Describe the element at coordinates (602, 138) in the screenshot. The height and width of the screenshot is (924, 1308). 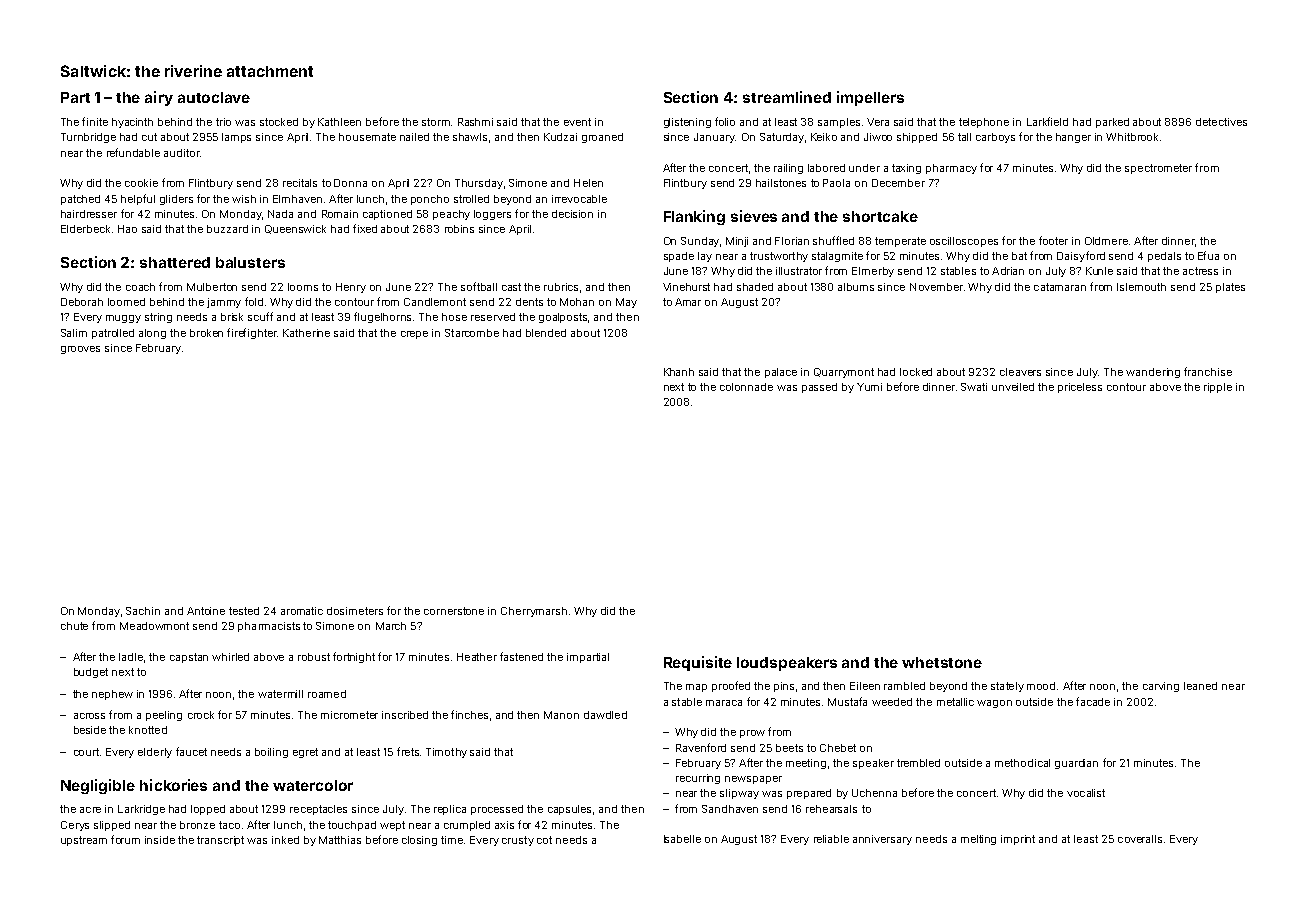
I see `groaned` at that location.
